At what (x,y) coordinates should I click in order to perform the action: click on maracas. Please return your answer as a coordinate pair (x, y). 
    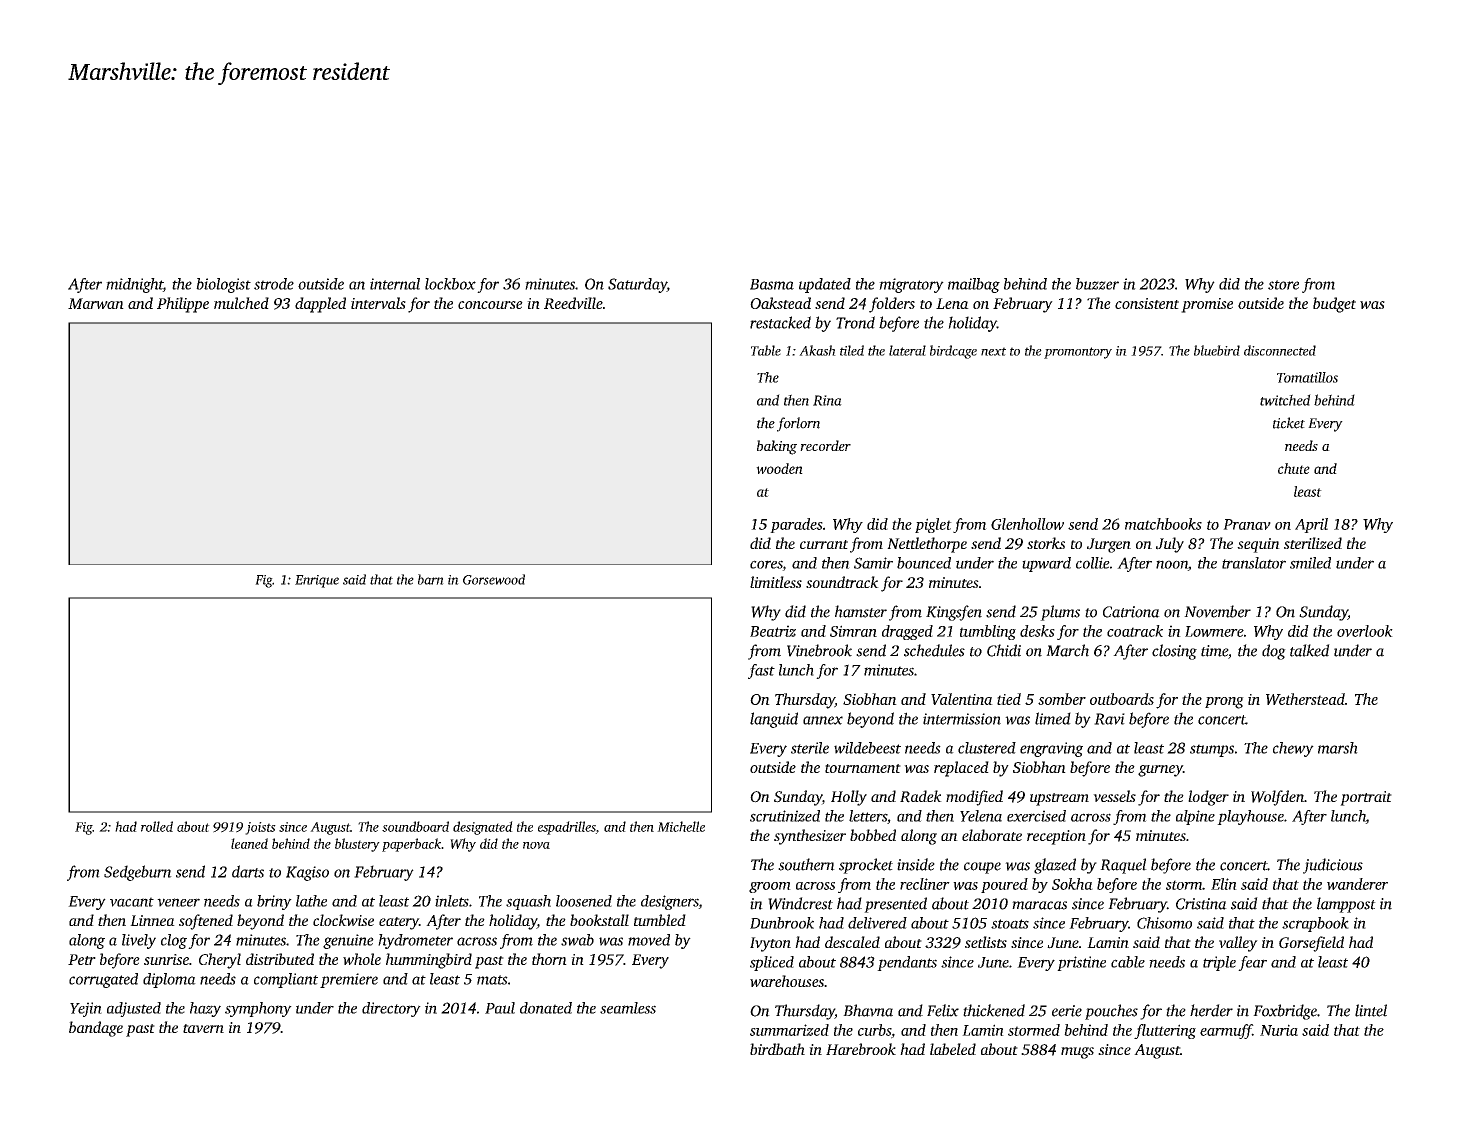
    Looking at the image, I should click on (1039, 905).
